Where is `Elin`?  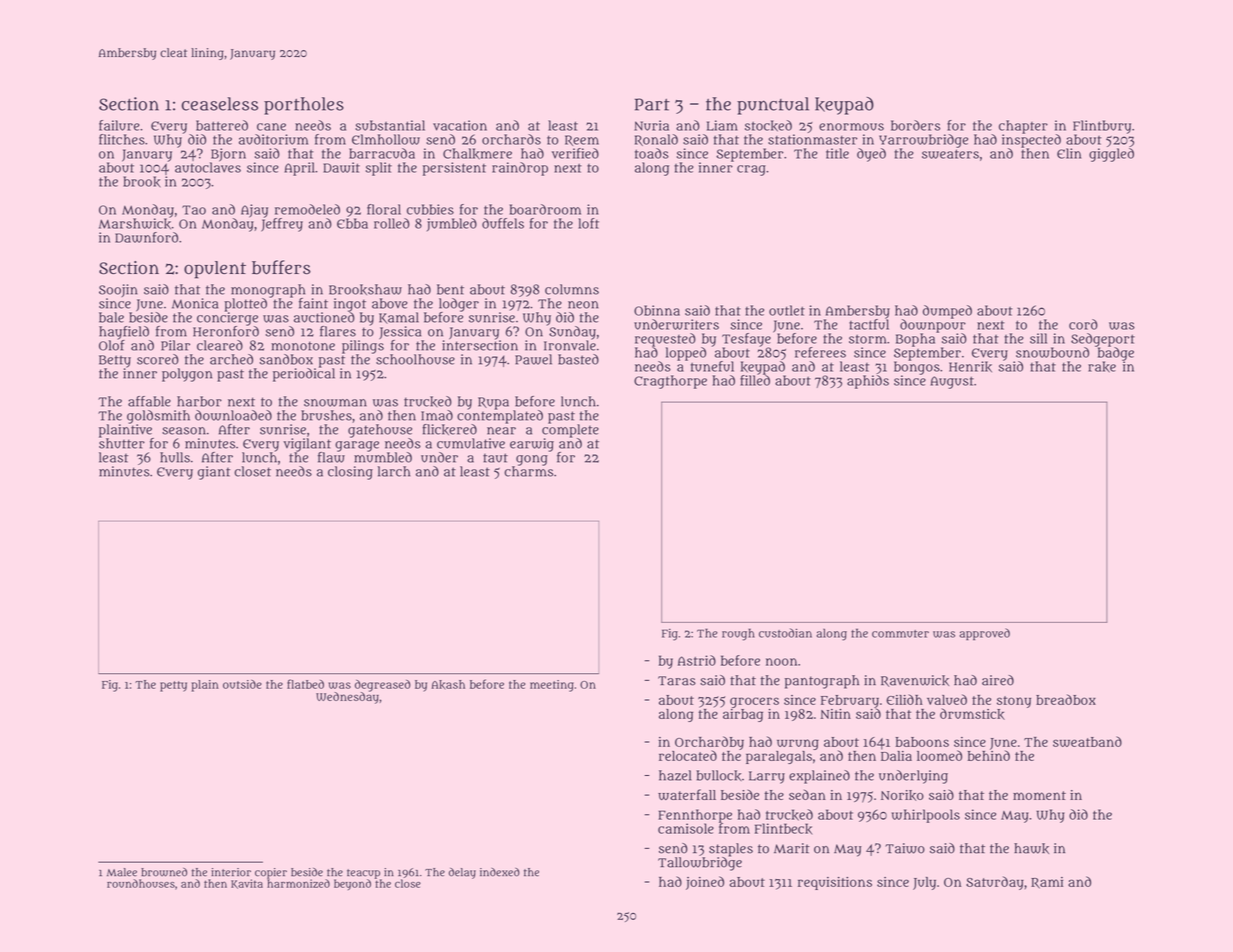
Elin is located at coordinates (1069, 153).
